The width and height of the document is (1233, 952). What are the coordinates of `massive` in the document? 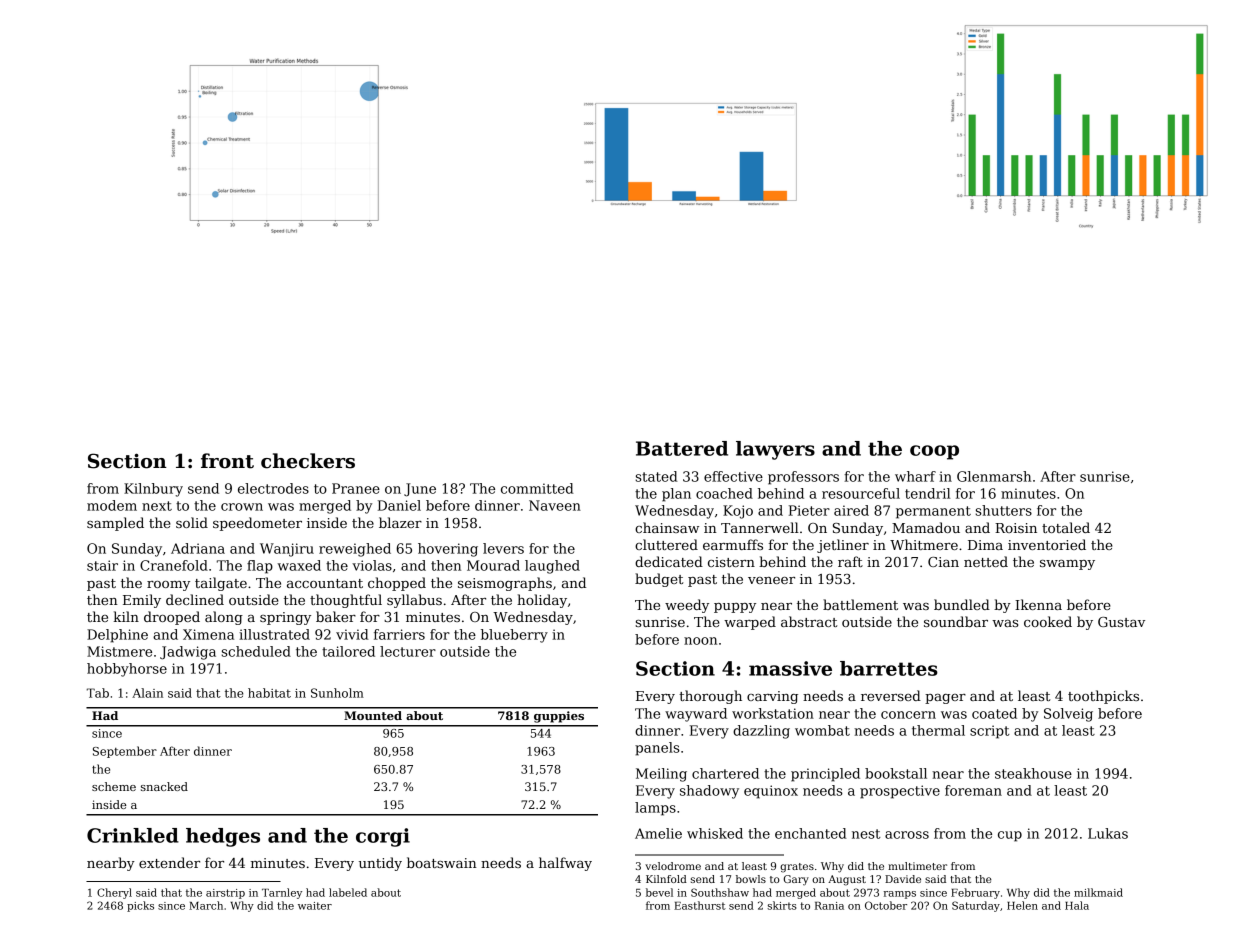 It's located at (790, 668).
